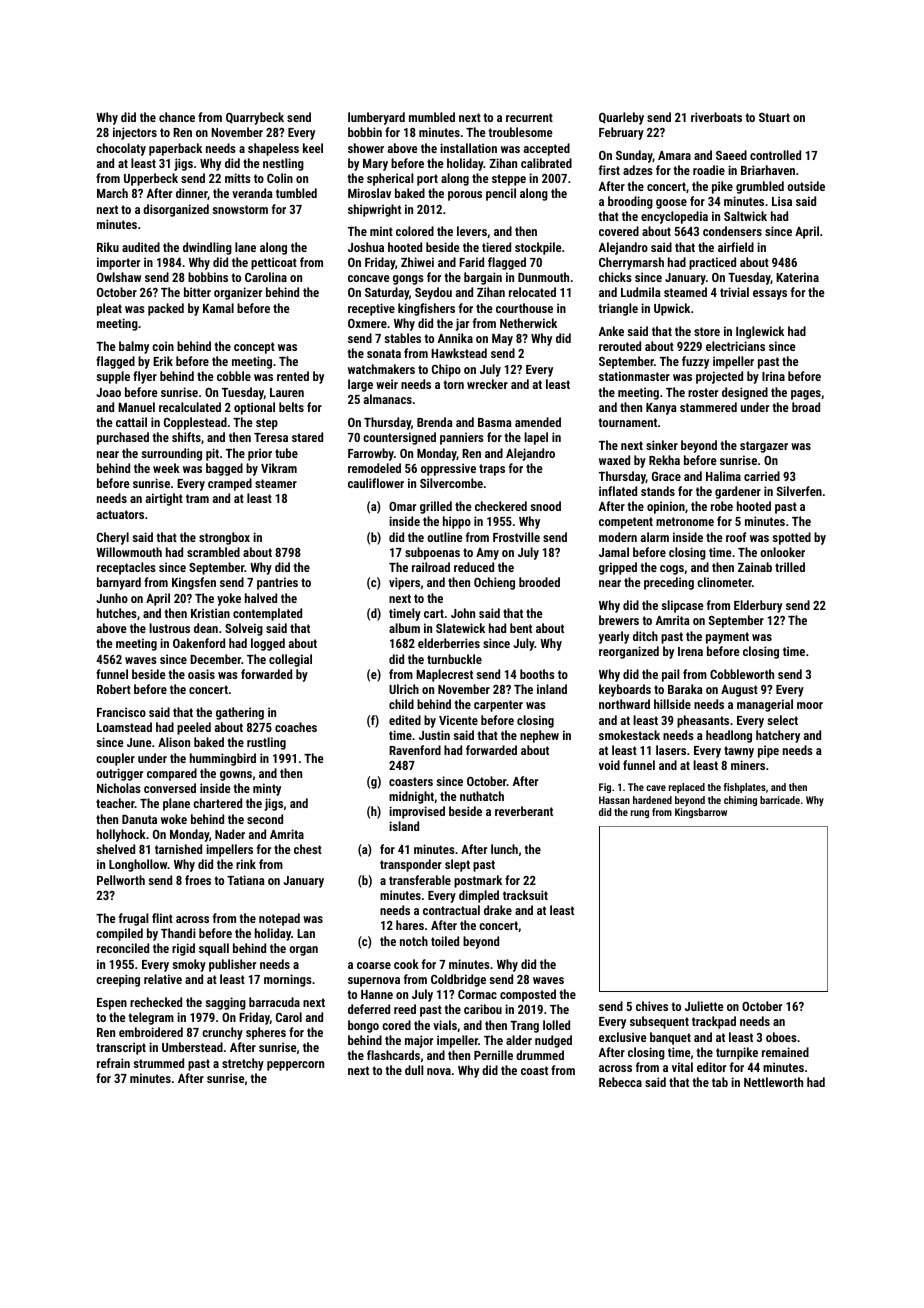  Describe the element at coordinates (799, 491) in the screenshot. I see `Silverfen` at that location.
